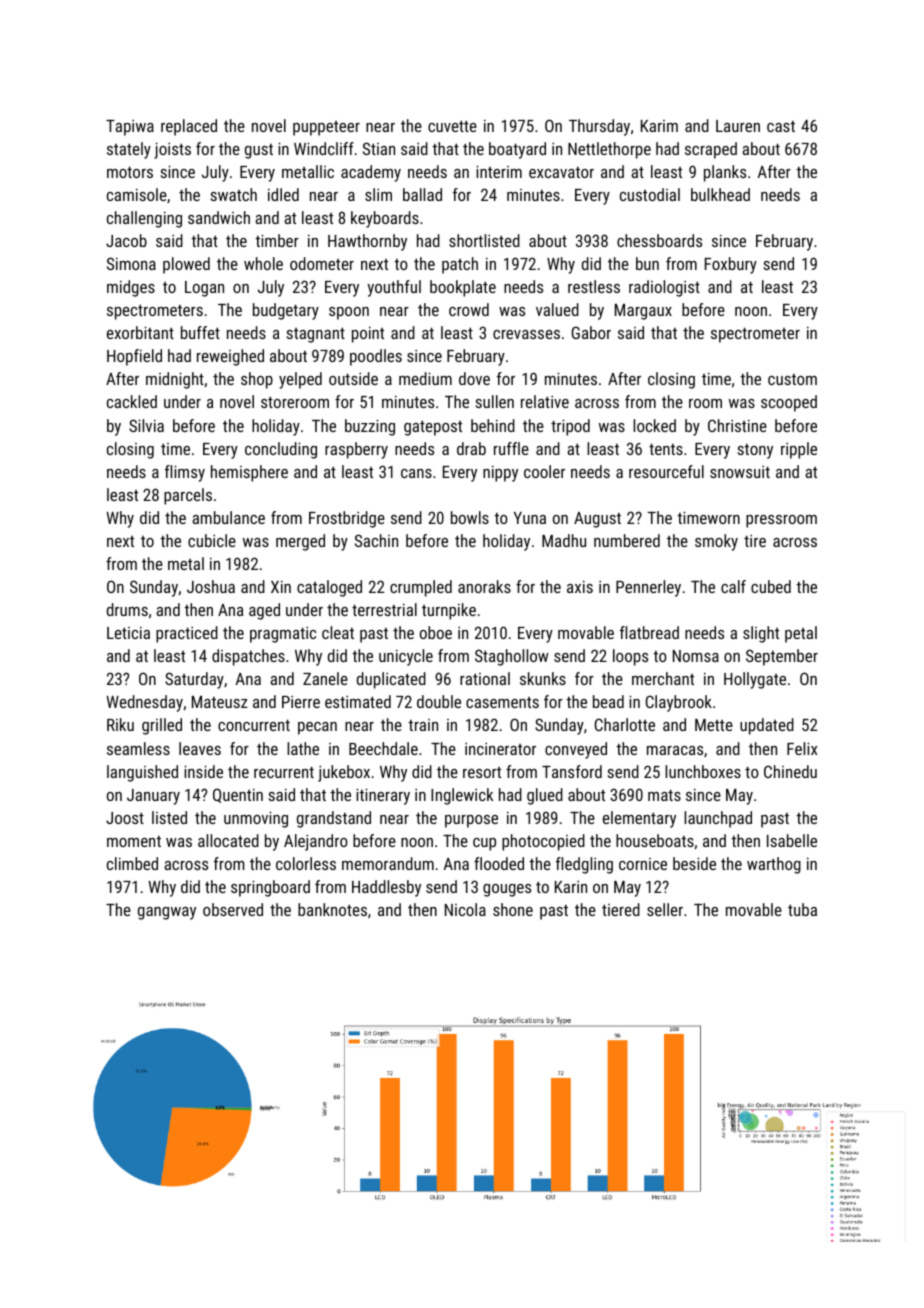 This document has height=1308, width=924. Describe the element at coordinates (439, 701) in the document. I see `double` at that location.
